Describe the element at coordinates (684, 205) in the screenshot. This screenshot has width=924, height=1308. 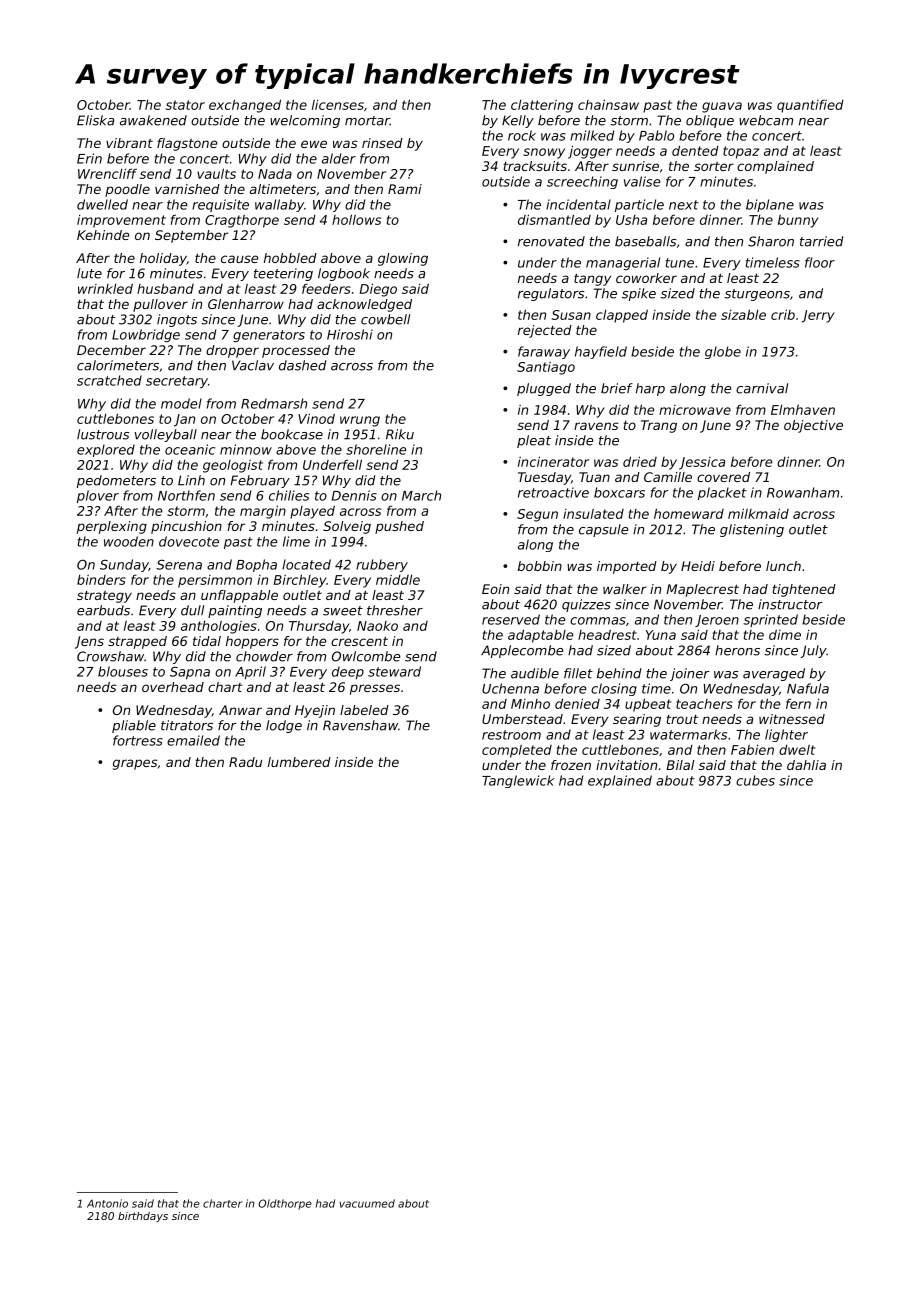
I see `next` at that location.
